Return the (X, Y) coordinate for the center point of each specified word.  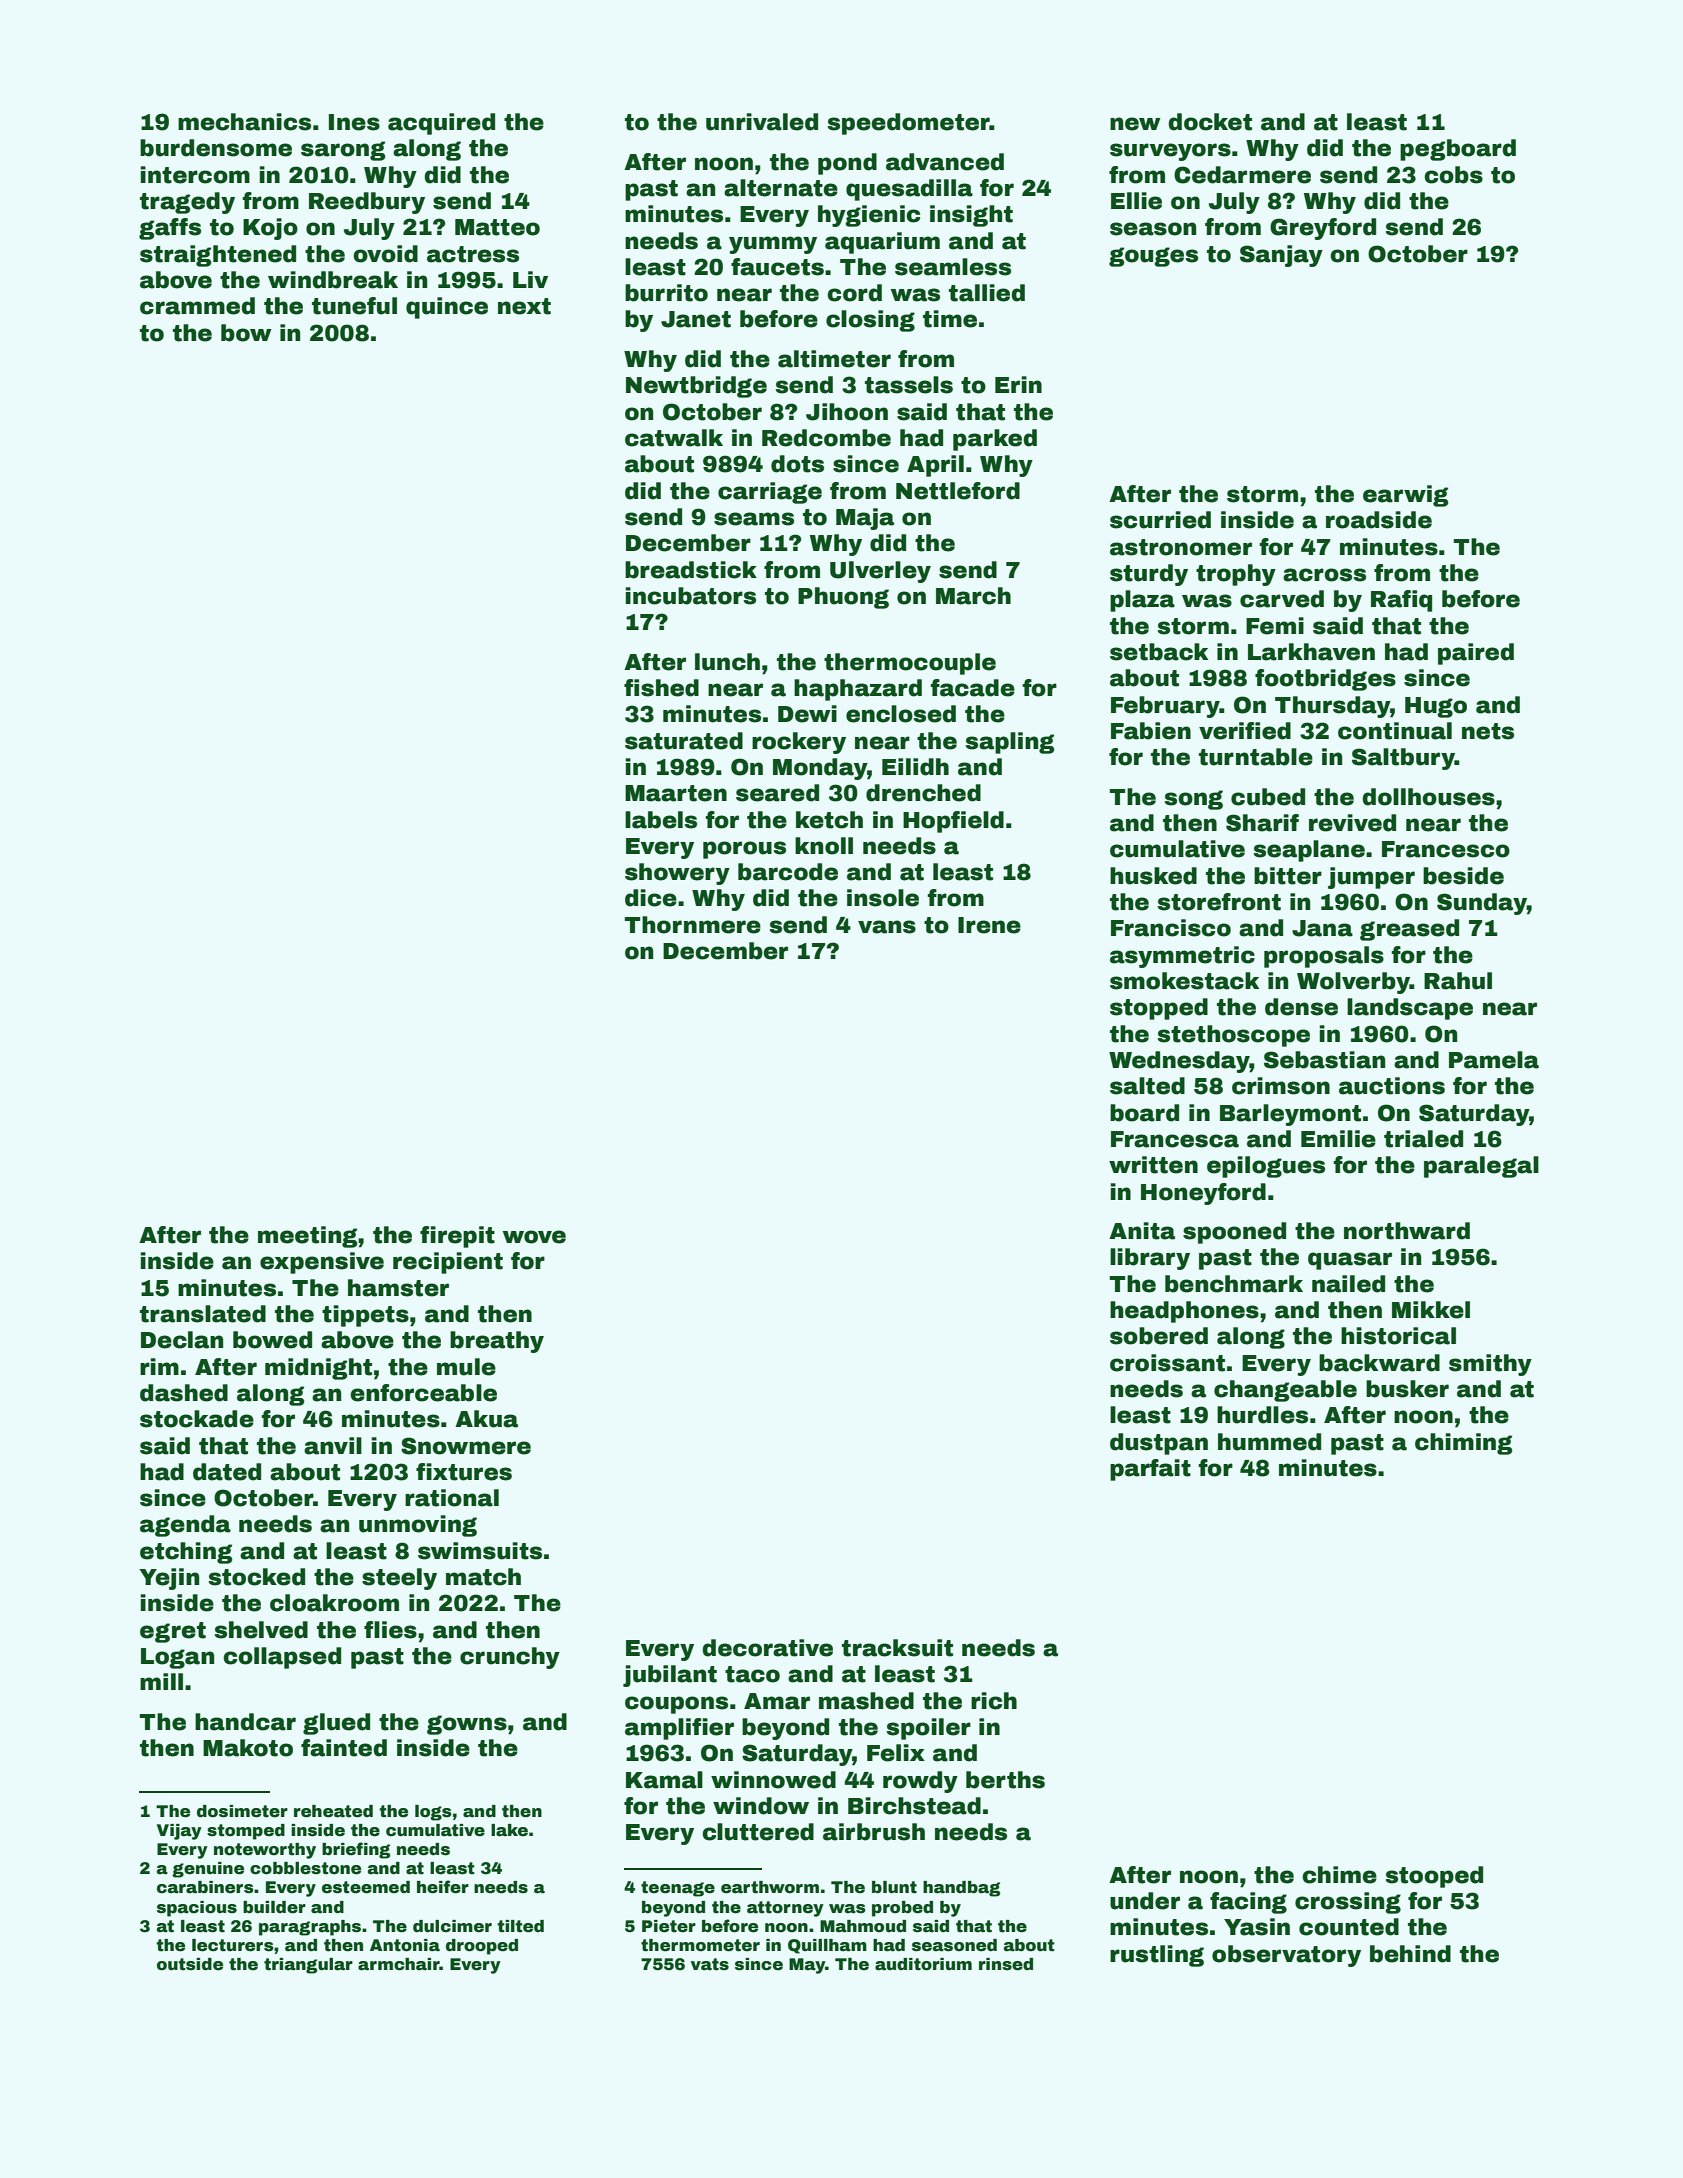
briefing (356, 1850)
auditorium (923, 1964)
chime (1339, 1875)
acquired (441, 124)
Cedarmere (1242, 175)
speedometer (908, 124)
